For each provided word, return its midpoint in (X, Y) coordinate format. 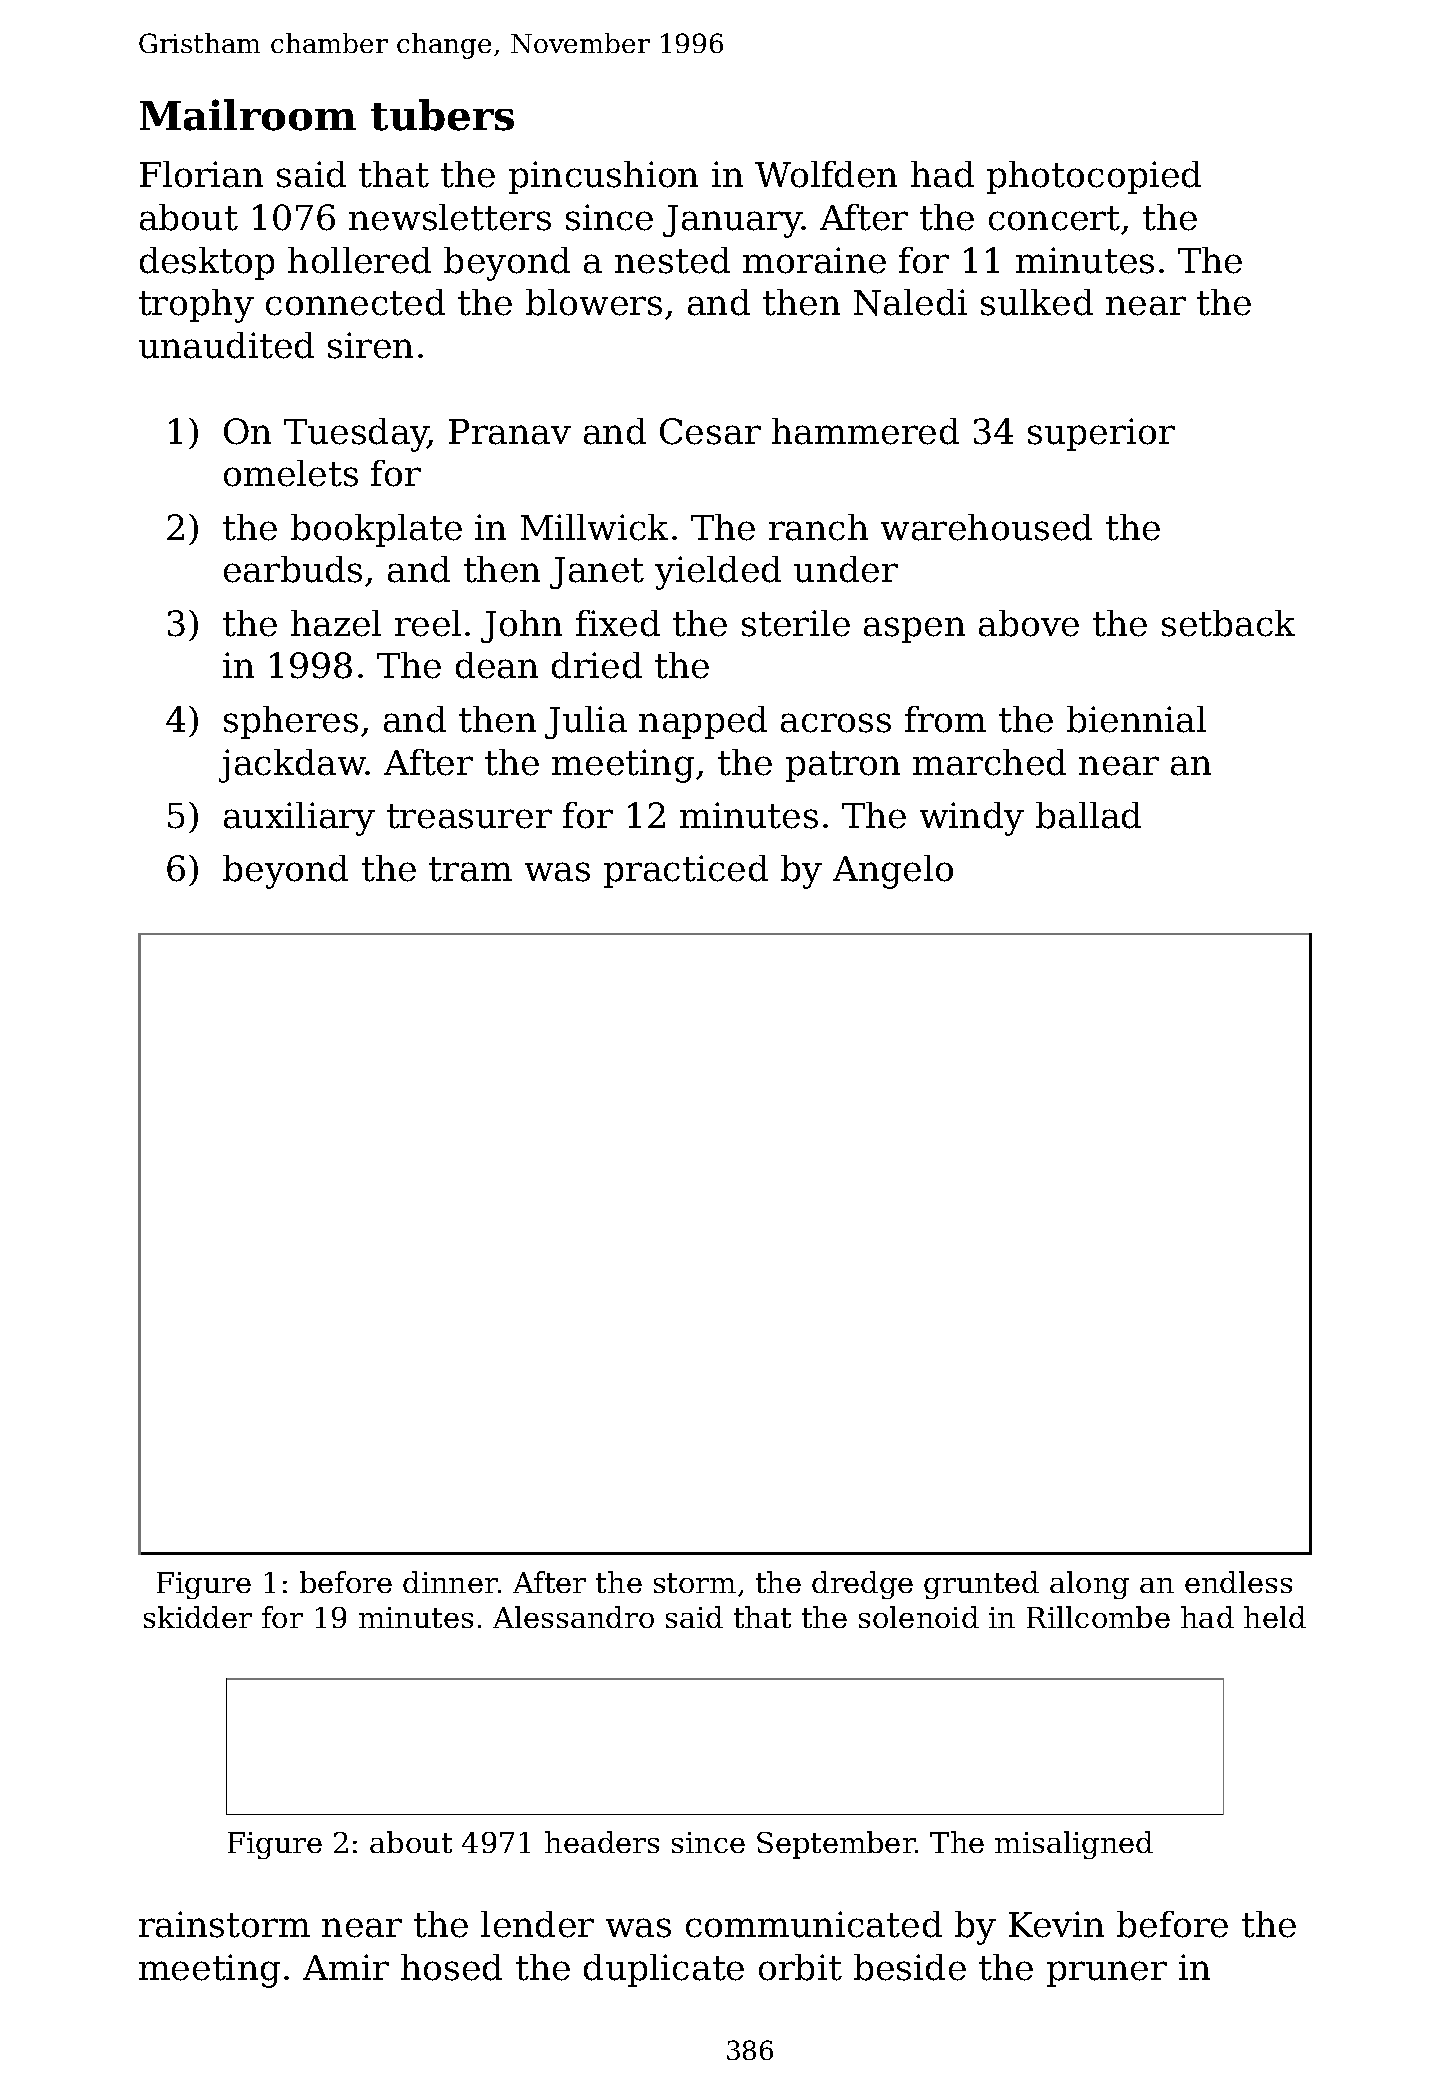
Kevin (1056, 1924)
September (836, 1845)
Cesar (710, 431)
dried (597, 665)
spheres (291, 722)
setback (1228, 623)
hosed (451, 1967)
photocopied (1094, 177)
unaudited (226, 345)
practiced (686, 871)
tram (470, 869)
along (1089, 1585)
